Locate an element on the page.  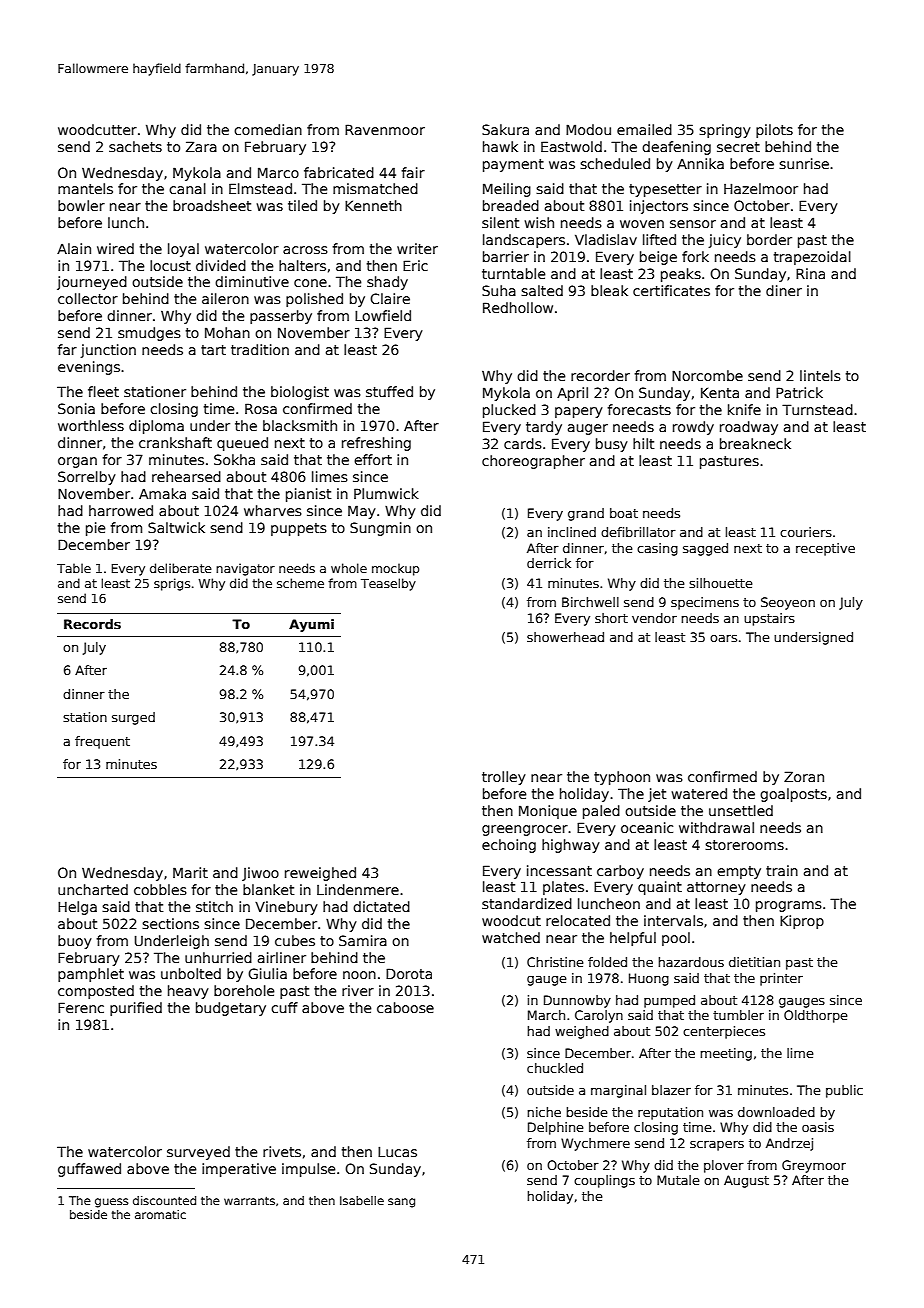
sunrise is located at coordinates (804, 163).
